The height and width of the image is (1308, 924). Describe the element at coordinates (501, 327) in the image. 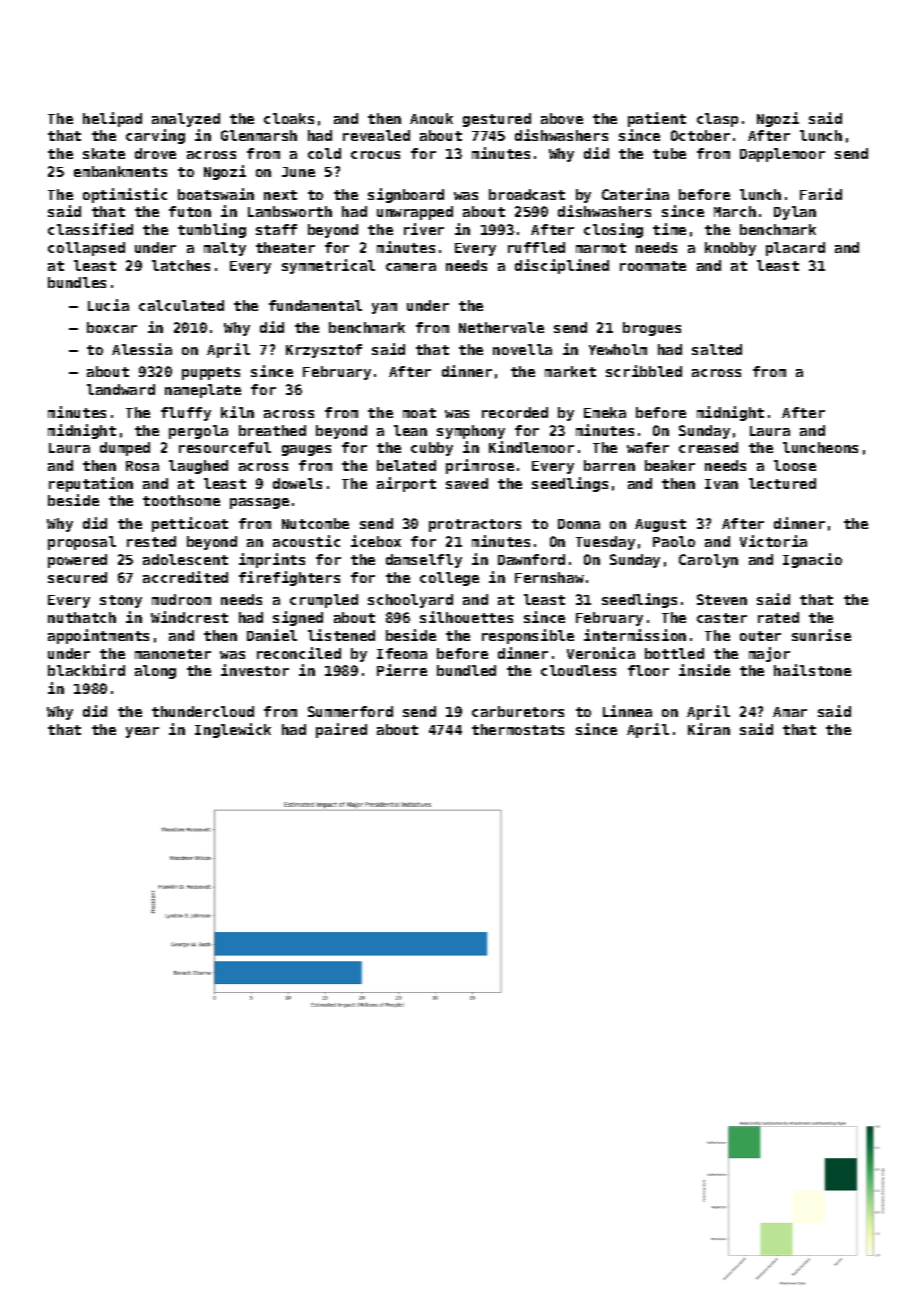

I see `Nethervale` at that location.
